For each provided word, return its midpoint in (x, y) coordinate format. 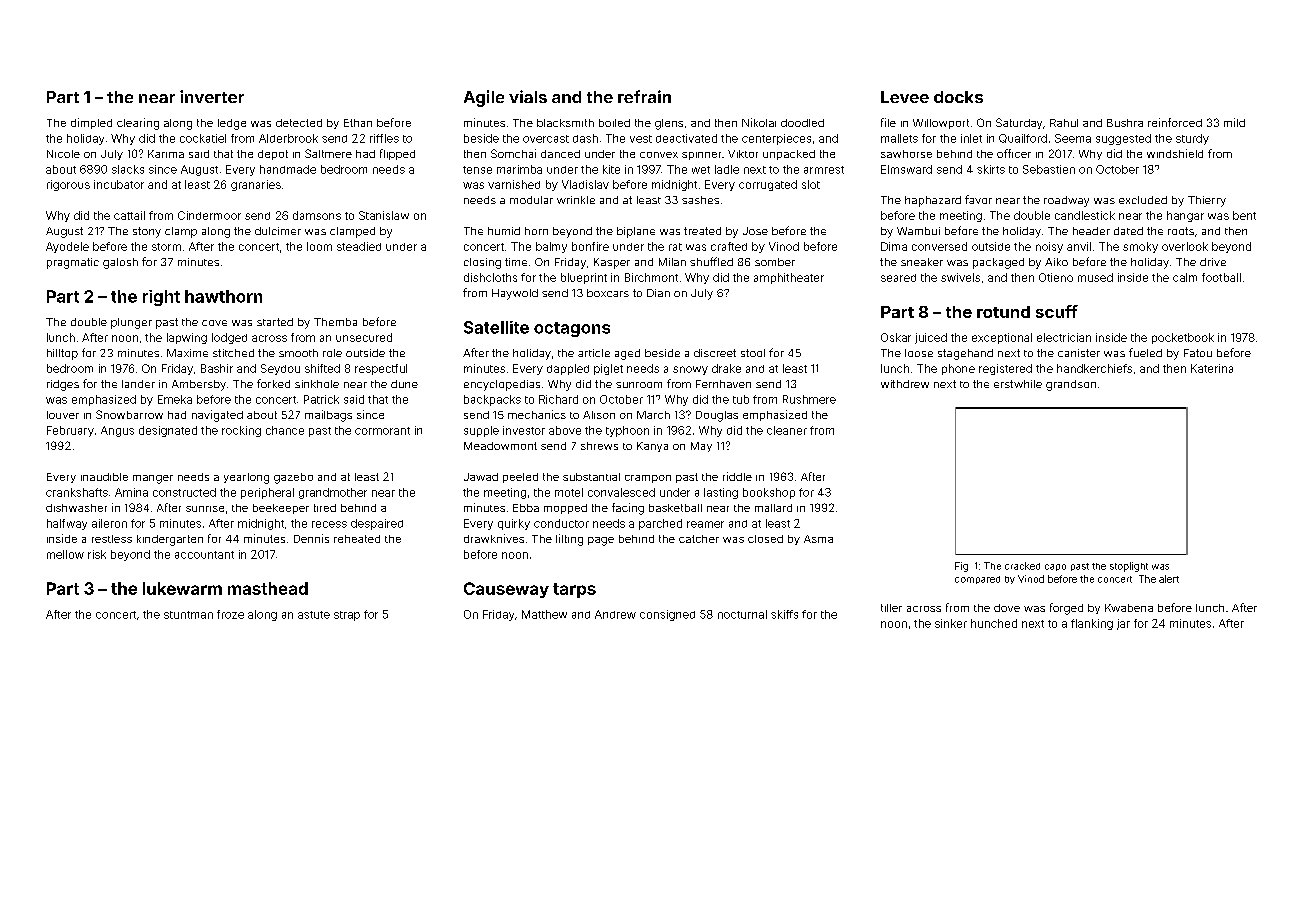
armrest (824, 170)
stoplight (1129, 567)
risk (97, 554)
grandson (1071, 385)
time (516, 262)
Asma (818, 539)
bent (1244, 215)
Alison (599, 415)
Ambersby (199, 385)
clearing (138, 124)
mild (1234, 122)
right (161, 298)
